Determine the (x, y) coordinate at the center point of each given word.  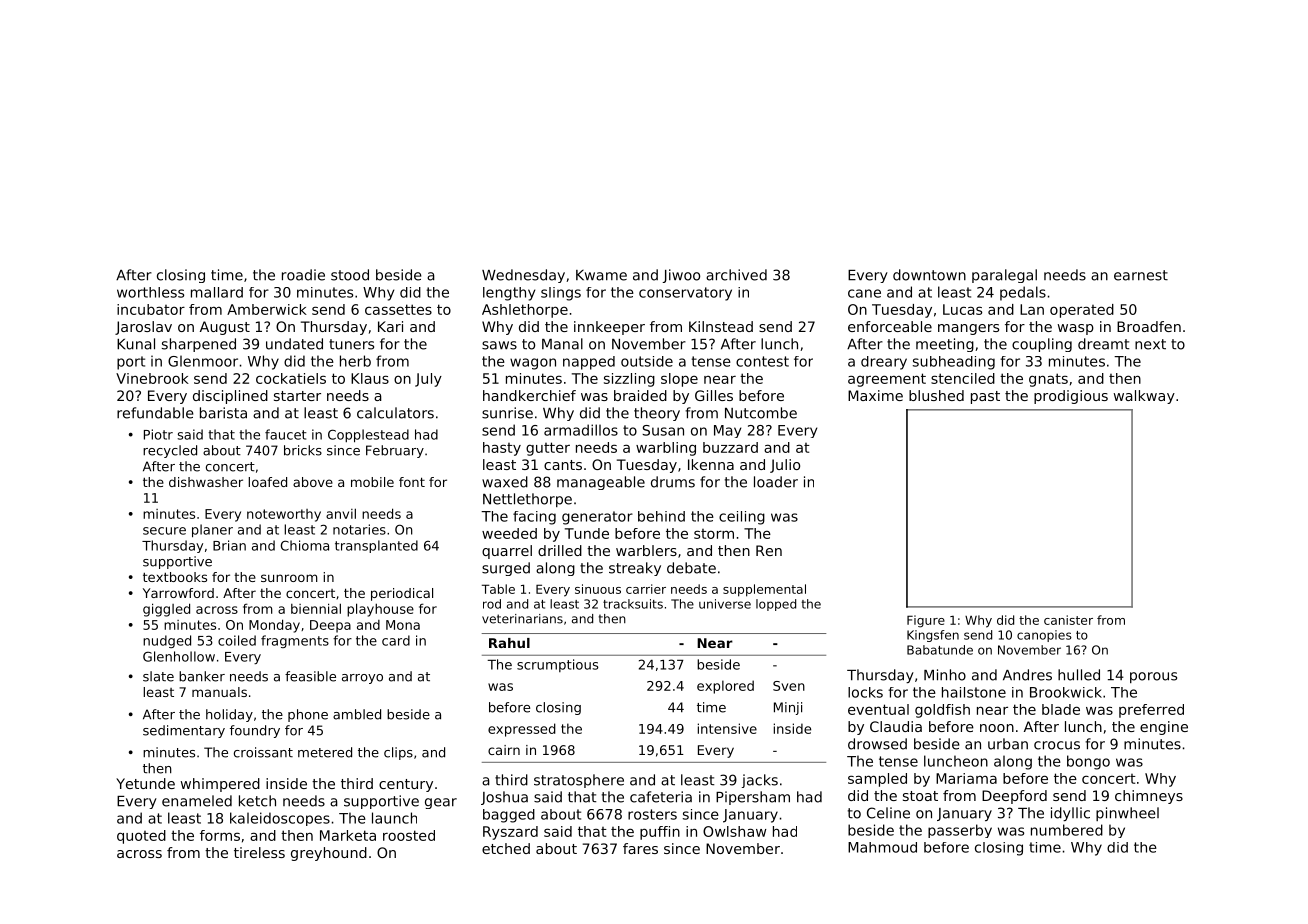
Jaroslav (143, 328)
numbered (1067, 830)
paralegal (1004, 276)
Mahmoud (882, 847)
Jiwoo (681, 276)
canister (1068, 620)
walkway (1144, 397)
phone (308, 715)
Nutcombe (761, 413)
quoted (141, 837)
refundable (155, 413)
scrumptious (558, 665)
